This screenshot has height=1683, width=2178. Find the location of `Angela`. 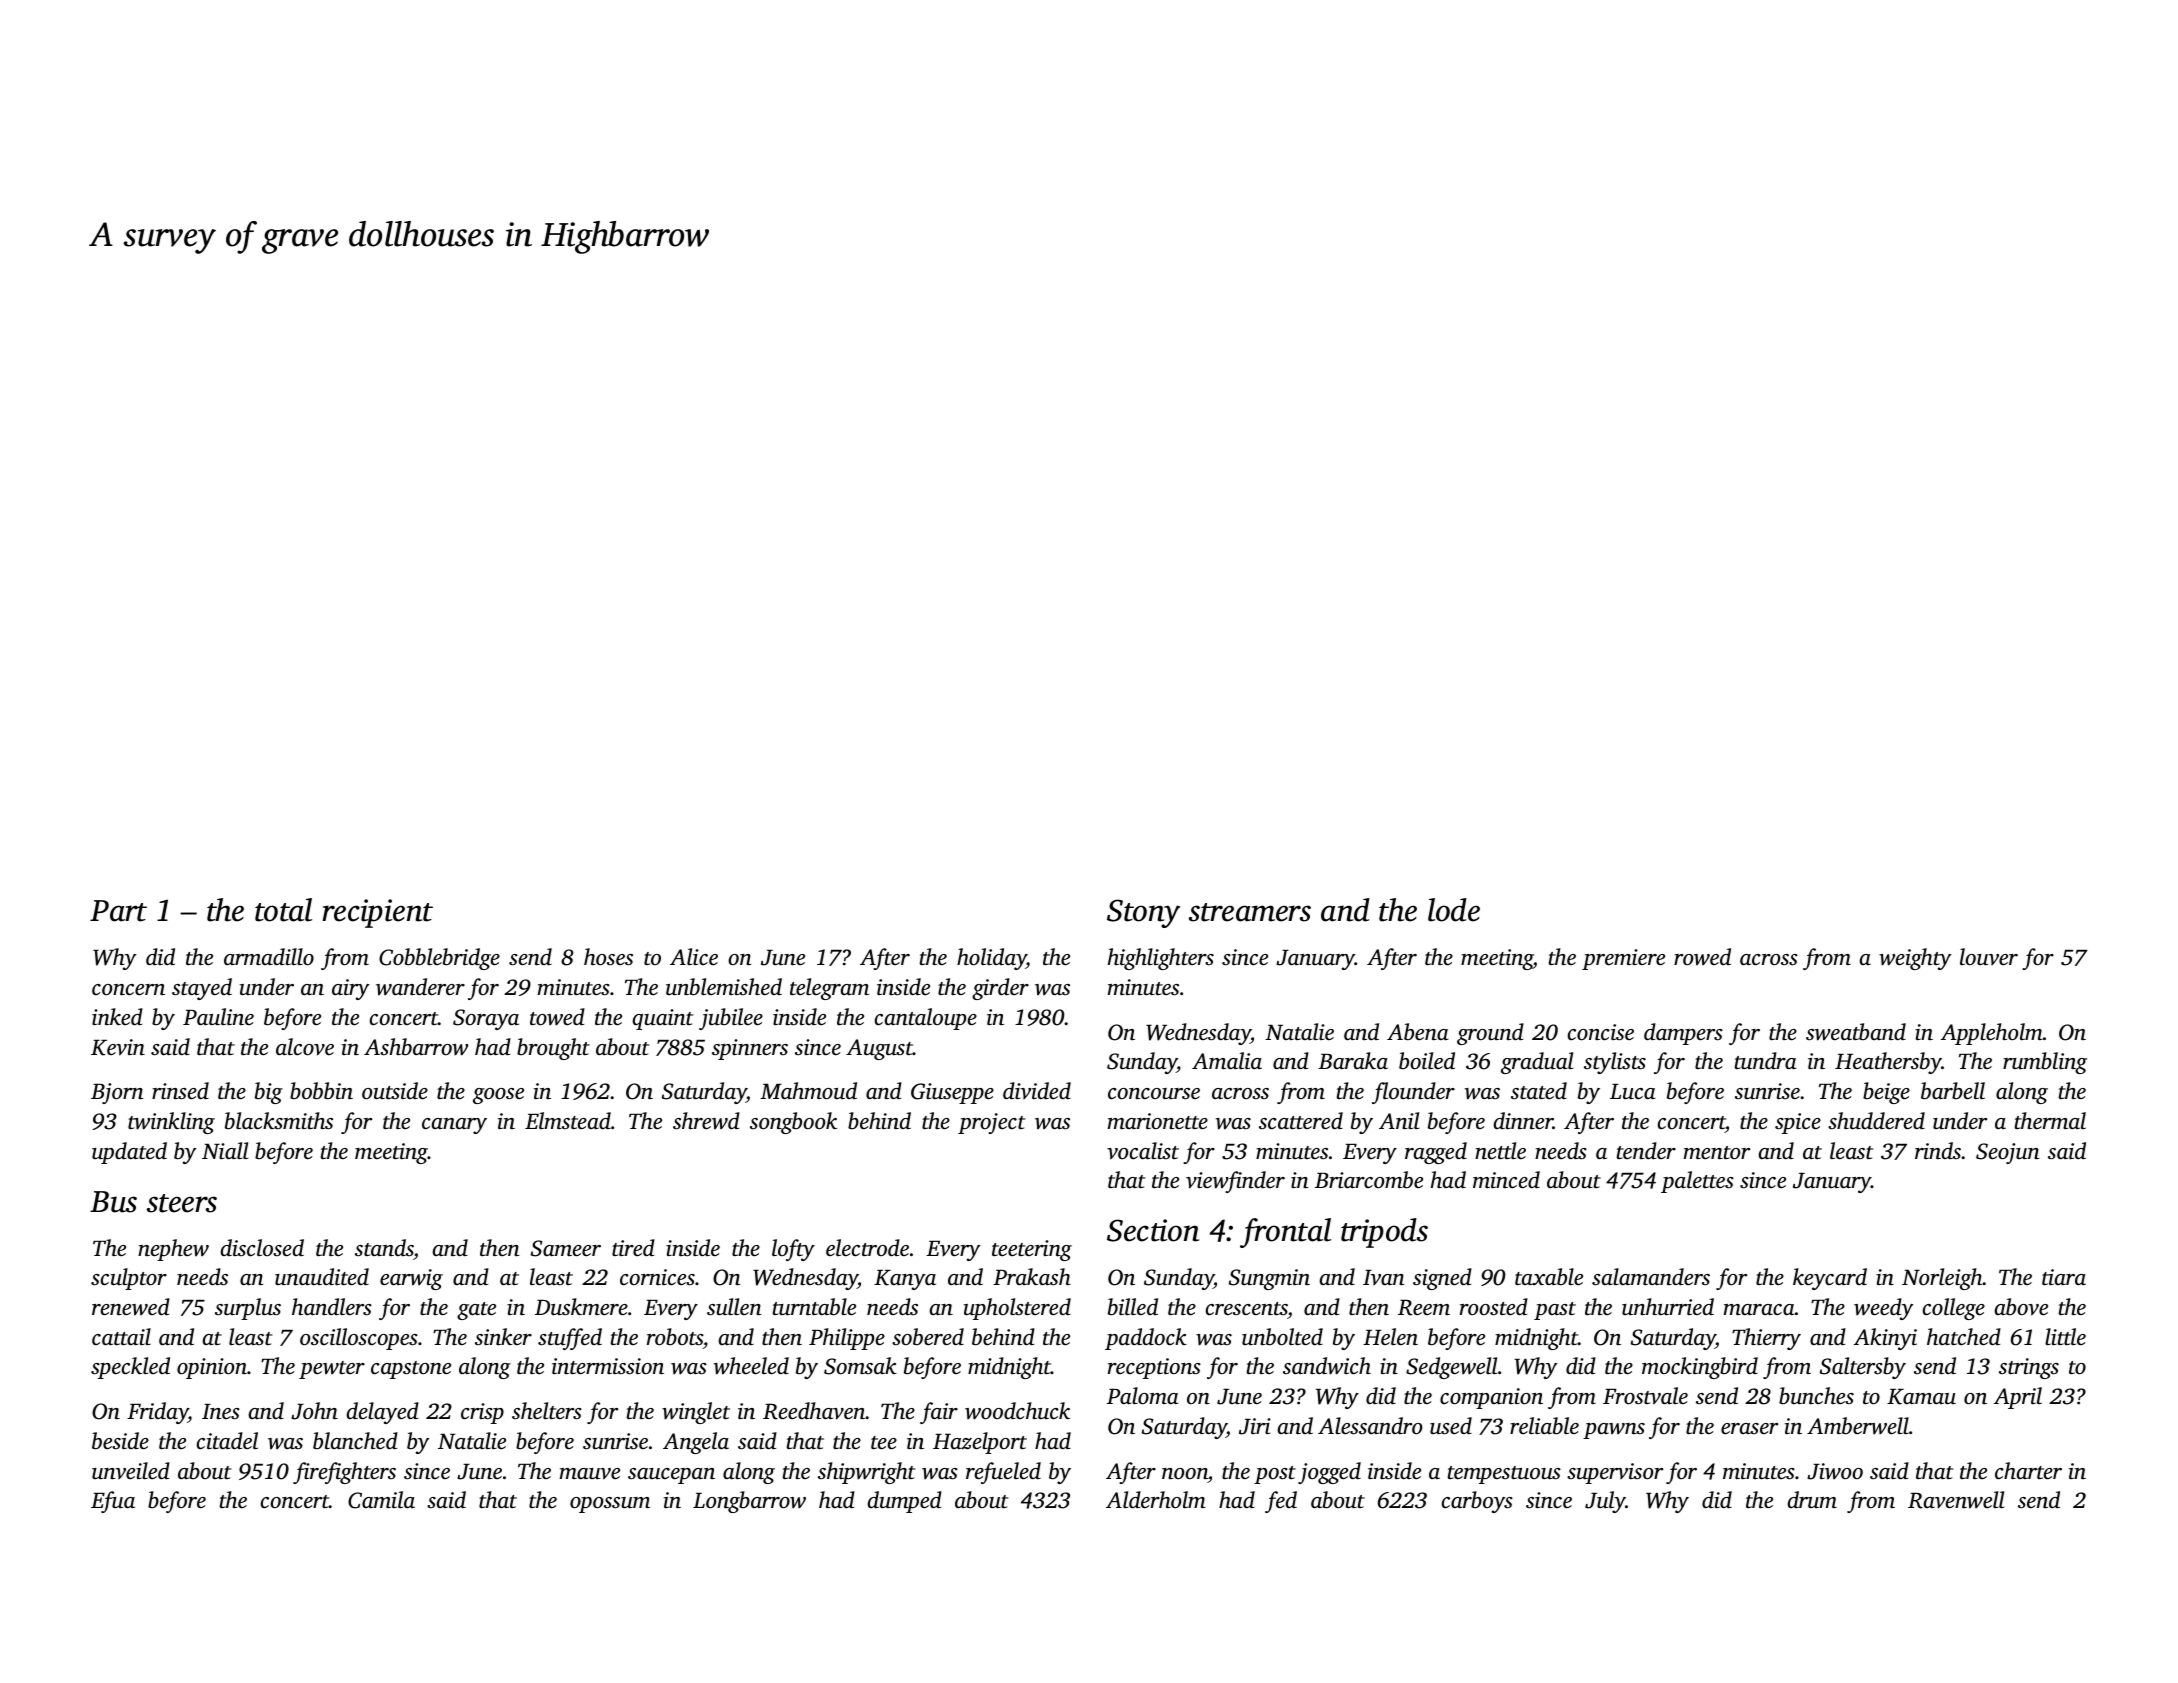

Angela is located at coordinates (696, 1443).
